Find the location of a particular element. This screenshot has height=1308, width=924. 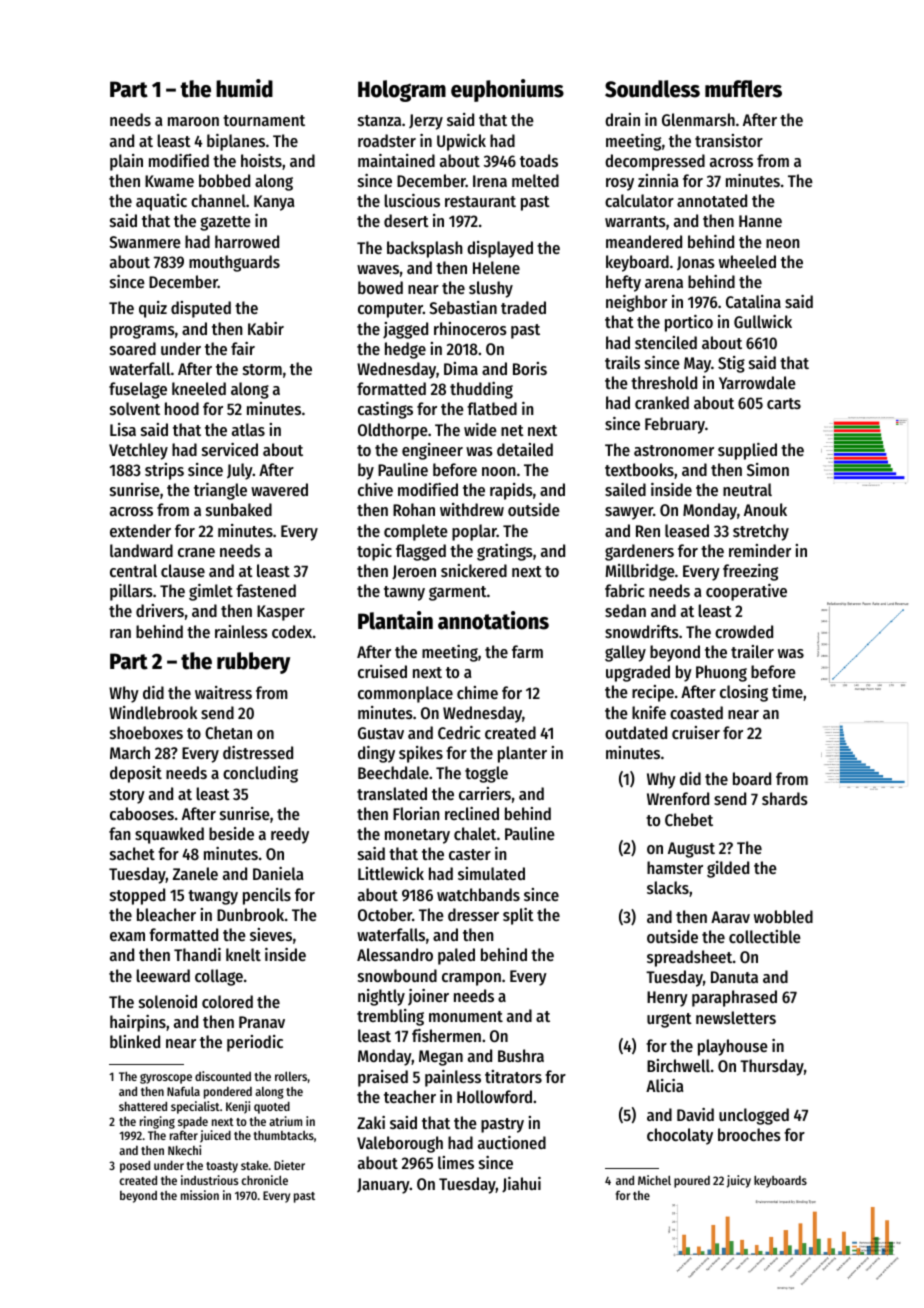

time is located at coordinates (787, 691).
